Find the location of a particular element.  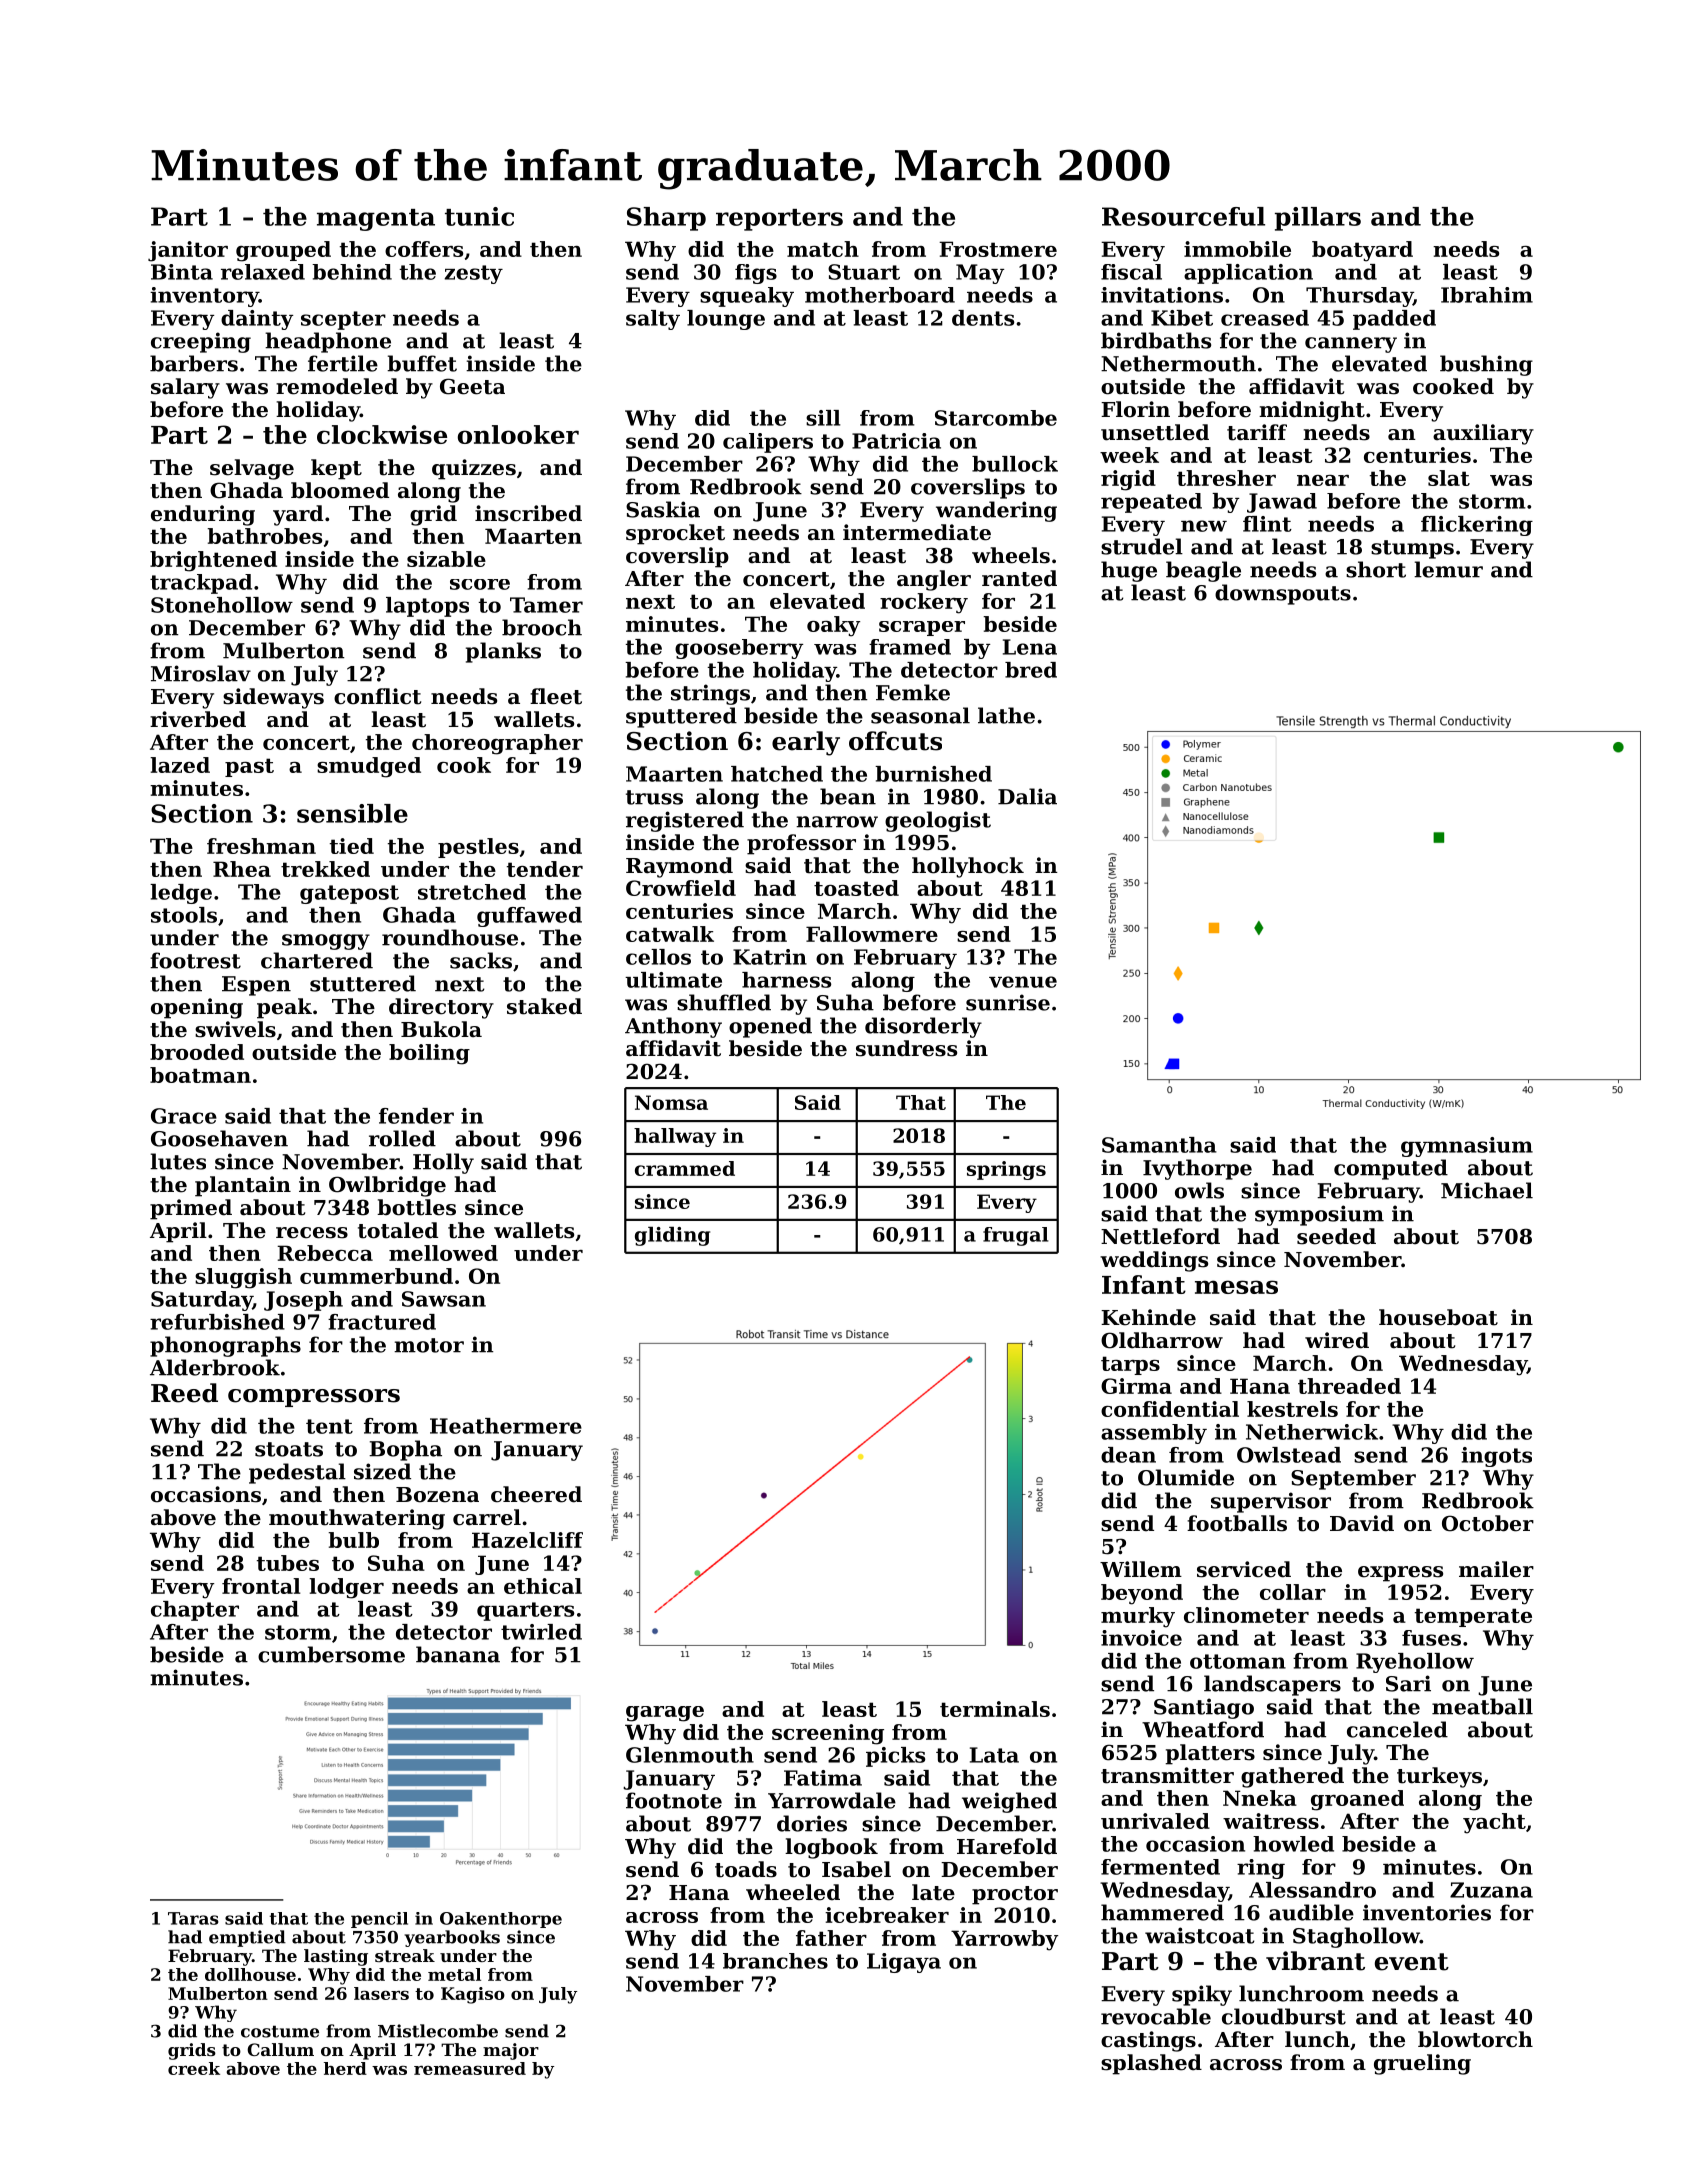

gliding is located at coordinates (672, 1236).
